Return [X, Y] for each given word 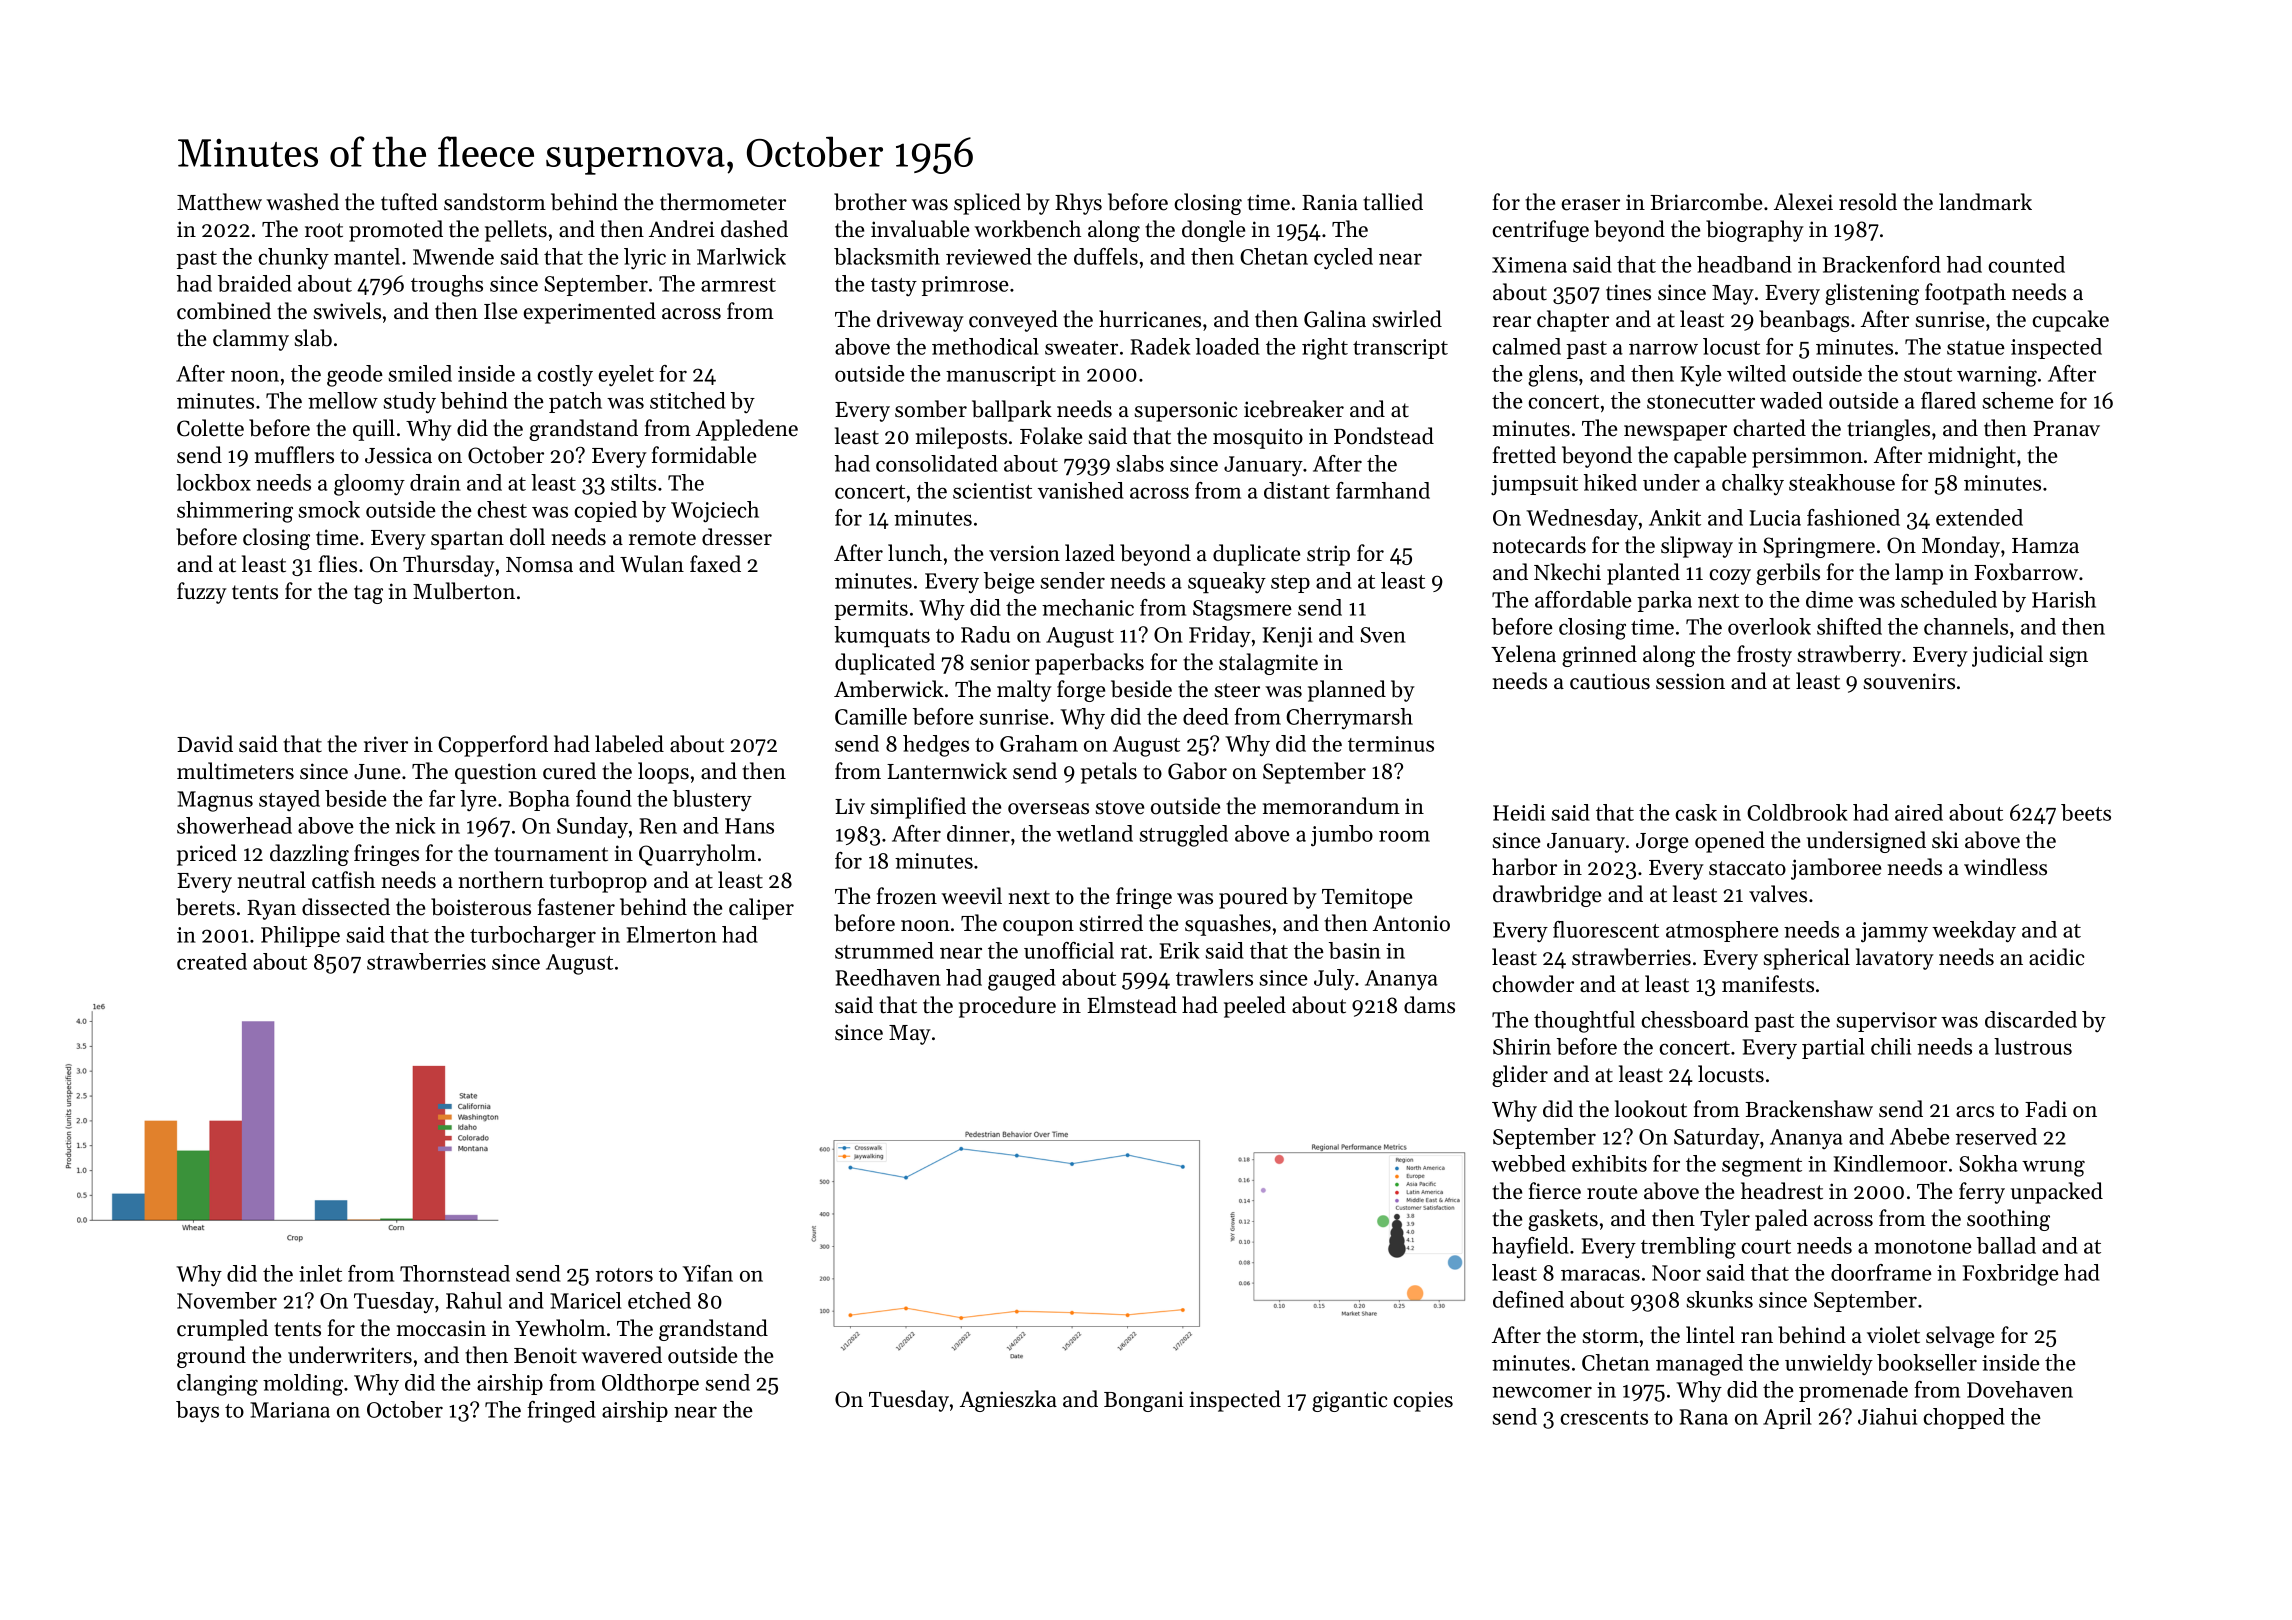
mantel [367, 256]
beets [2086, 812]
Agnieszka [1008, 1401]
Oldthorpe [650, 1384]
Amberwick [889, 689]
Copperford [493, 746]
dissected [346, 907]
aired [1919, 812]
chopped [1964, 1418]
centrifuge [1540, 231]
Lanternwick [947, 771]
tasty [894, 287]
